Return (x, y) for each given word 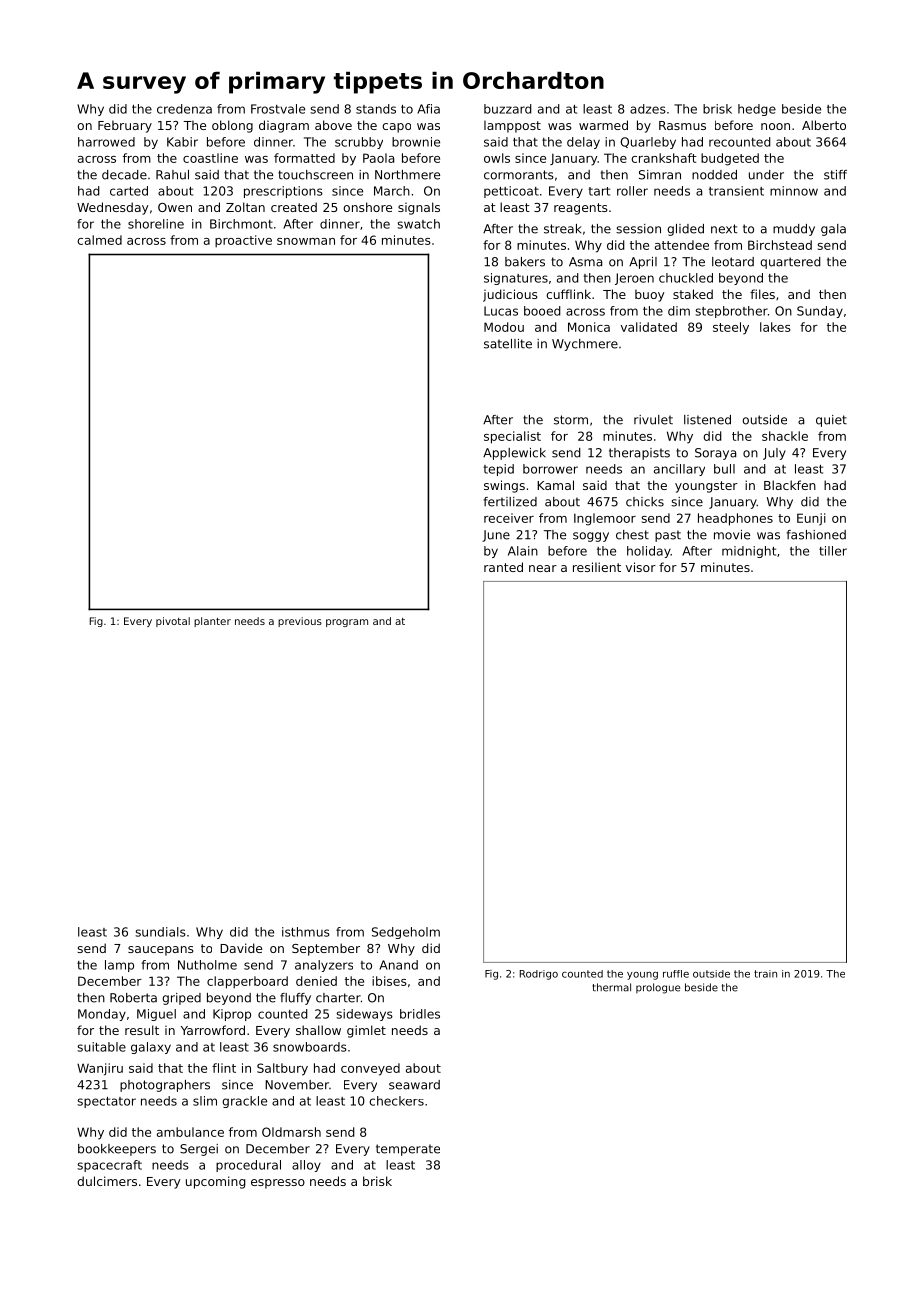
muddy (794, 230)
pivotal (173, 622)
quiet (831, 421)
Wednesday (113, 208)
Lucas (501, 311)
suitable (101, 1047)
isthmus (306, 932)
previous (300, 622)
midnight (749, 552)
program (347, 623)
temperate (408, 1150)
